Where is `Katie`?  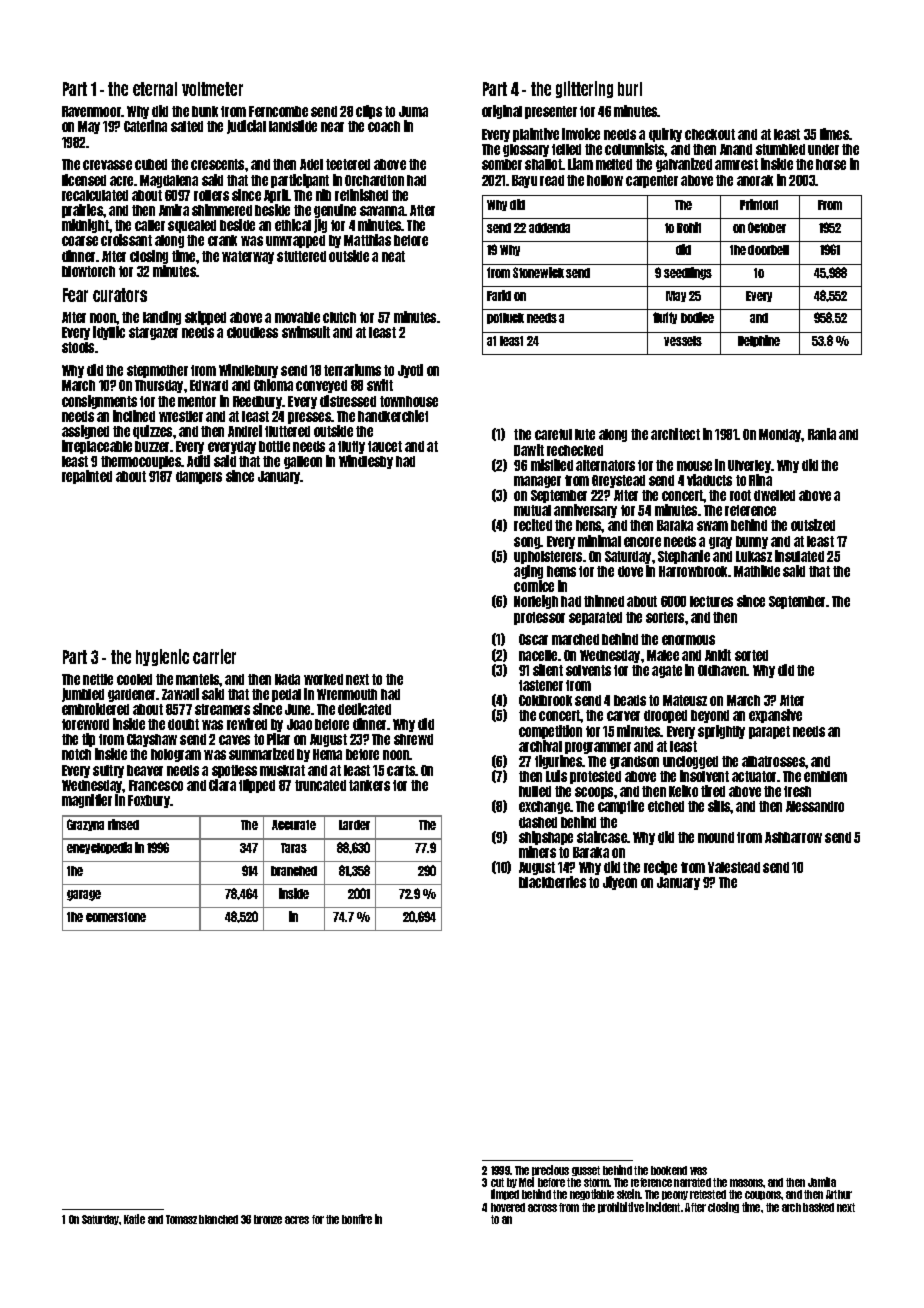 Katie is located at coordinates (134, 1219).
